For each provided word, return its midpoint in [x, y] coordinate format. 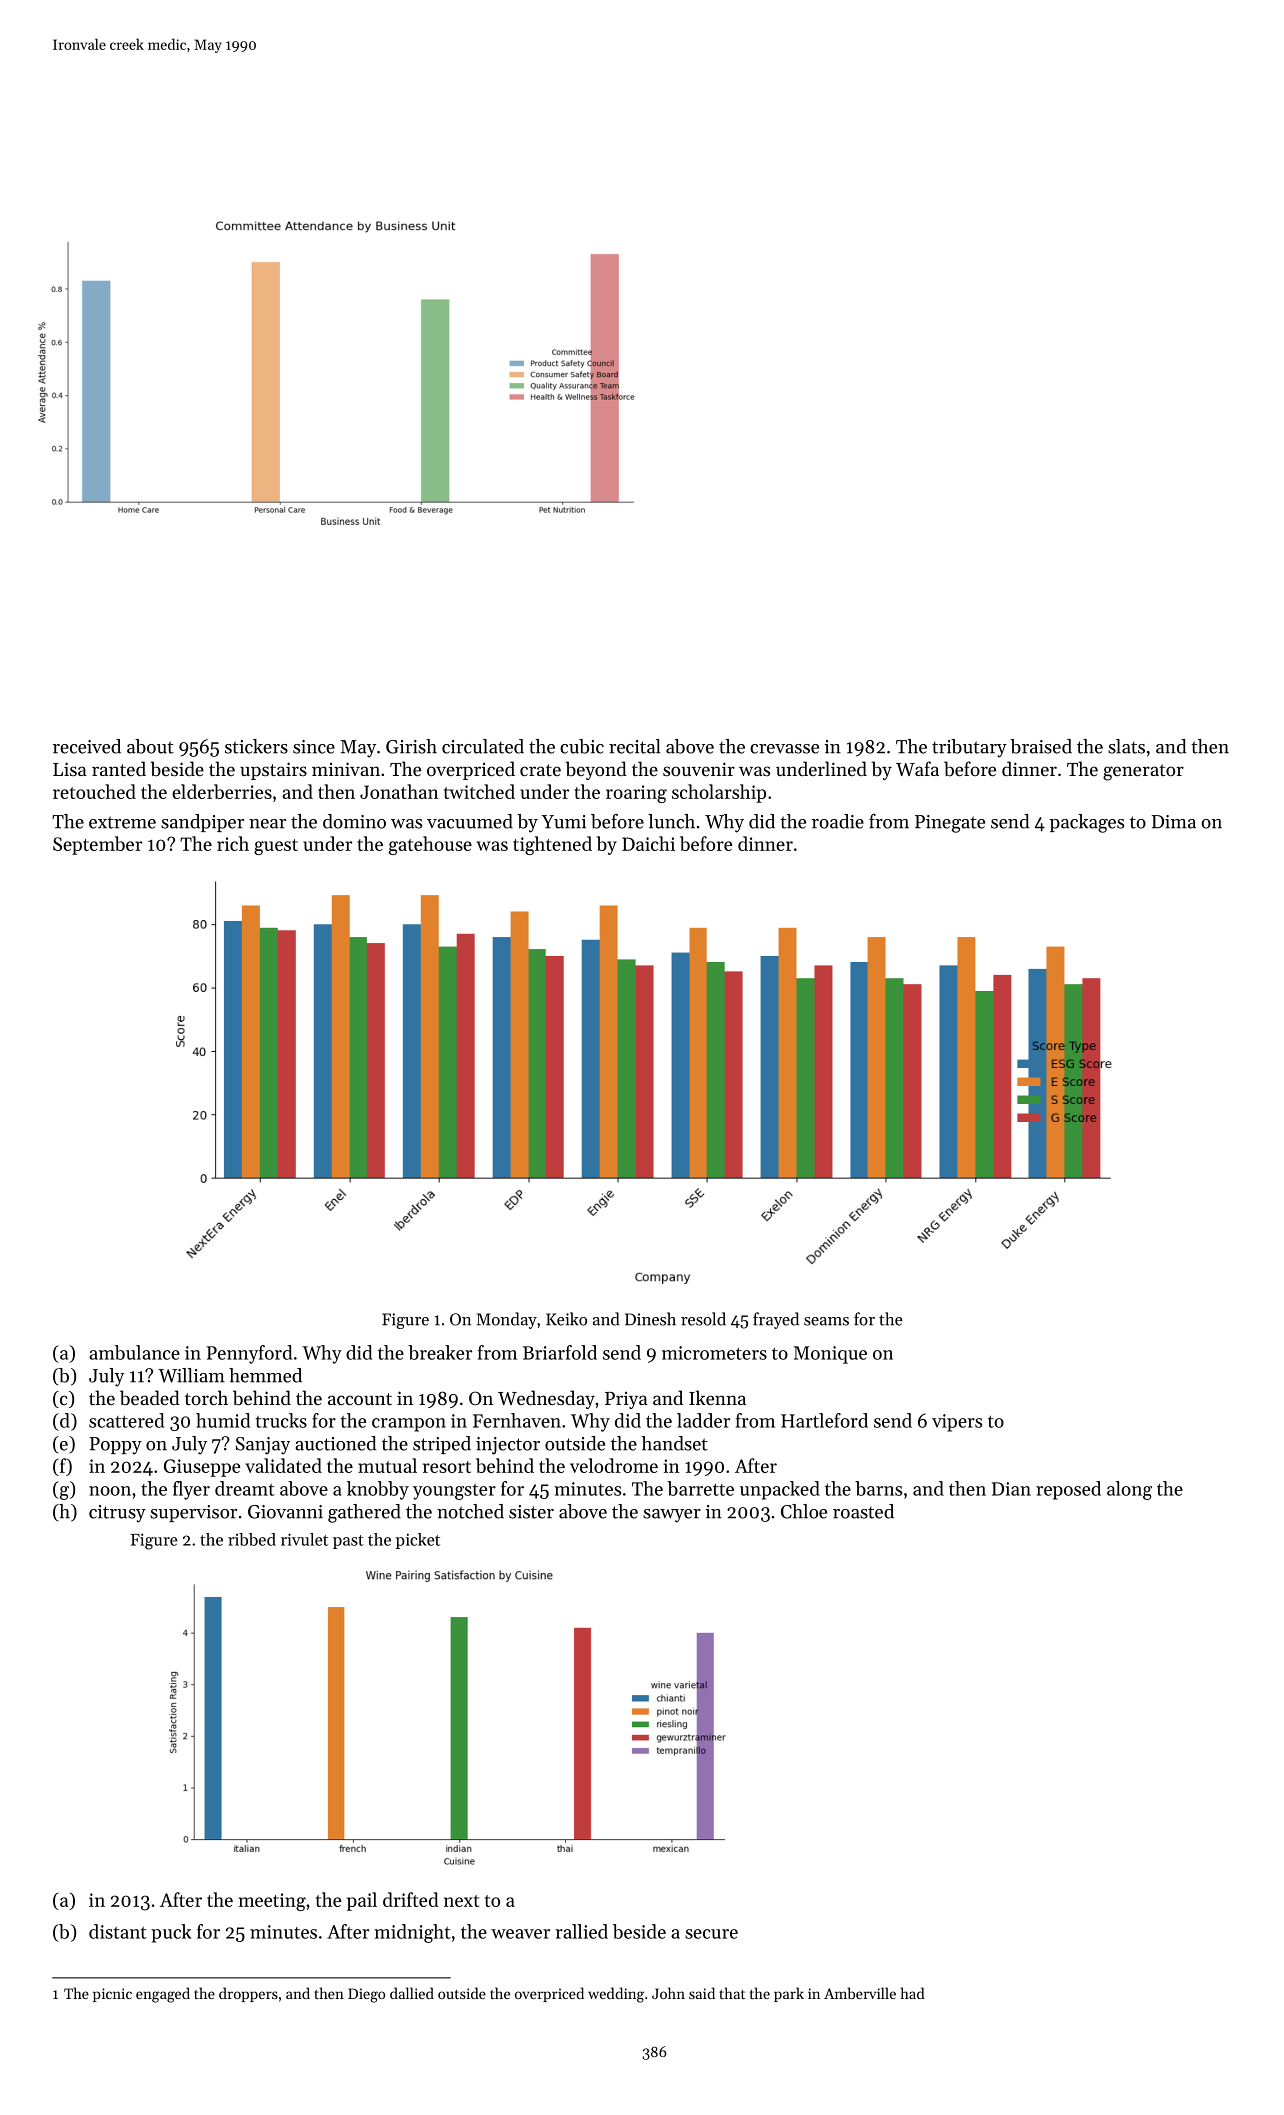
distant [118, 1931]
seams [826, 1321]
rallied [582, 1931]
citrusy [117, 1514]
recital [635, 746]
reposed [1068, 1490]
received [87, 746]
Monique [830, 1355]
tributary [969, 748]
